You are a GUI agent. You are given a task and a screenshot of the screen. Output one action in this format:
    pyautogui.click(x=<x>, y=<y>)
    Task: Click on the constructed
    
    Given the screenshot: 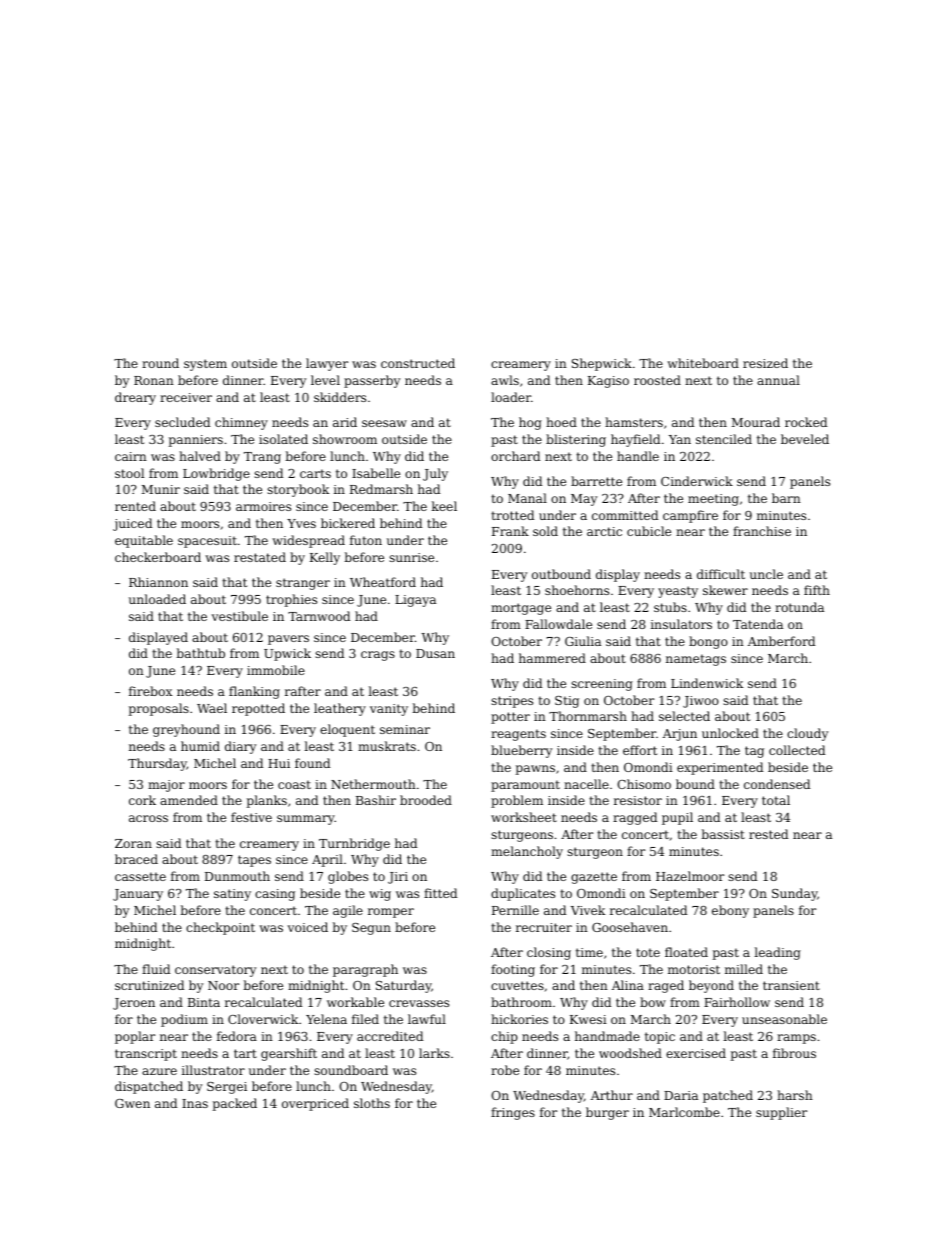 What is the action you would take?
    pyautogui.click(x=418, y=363)
